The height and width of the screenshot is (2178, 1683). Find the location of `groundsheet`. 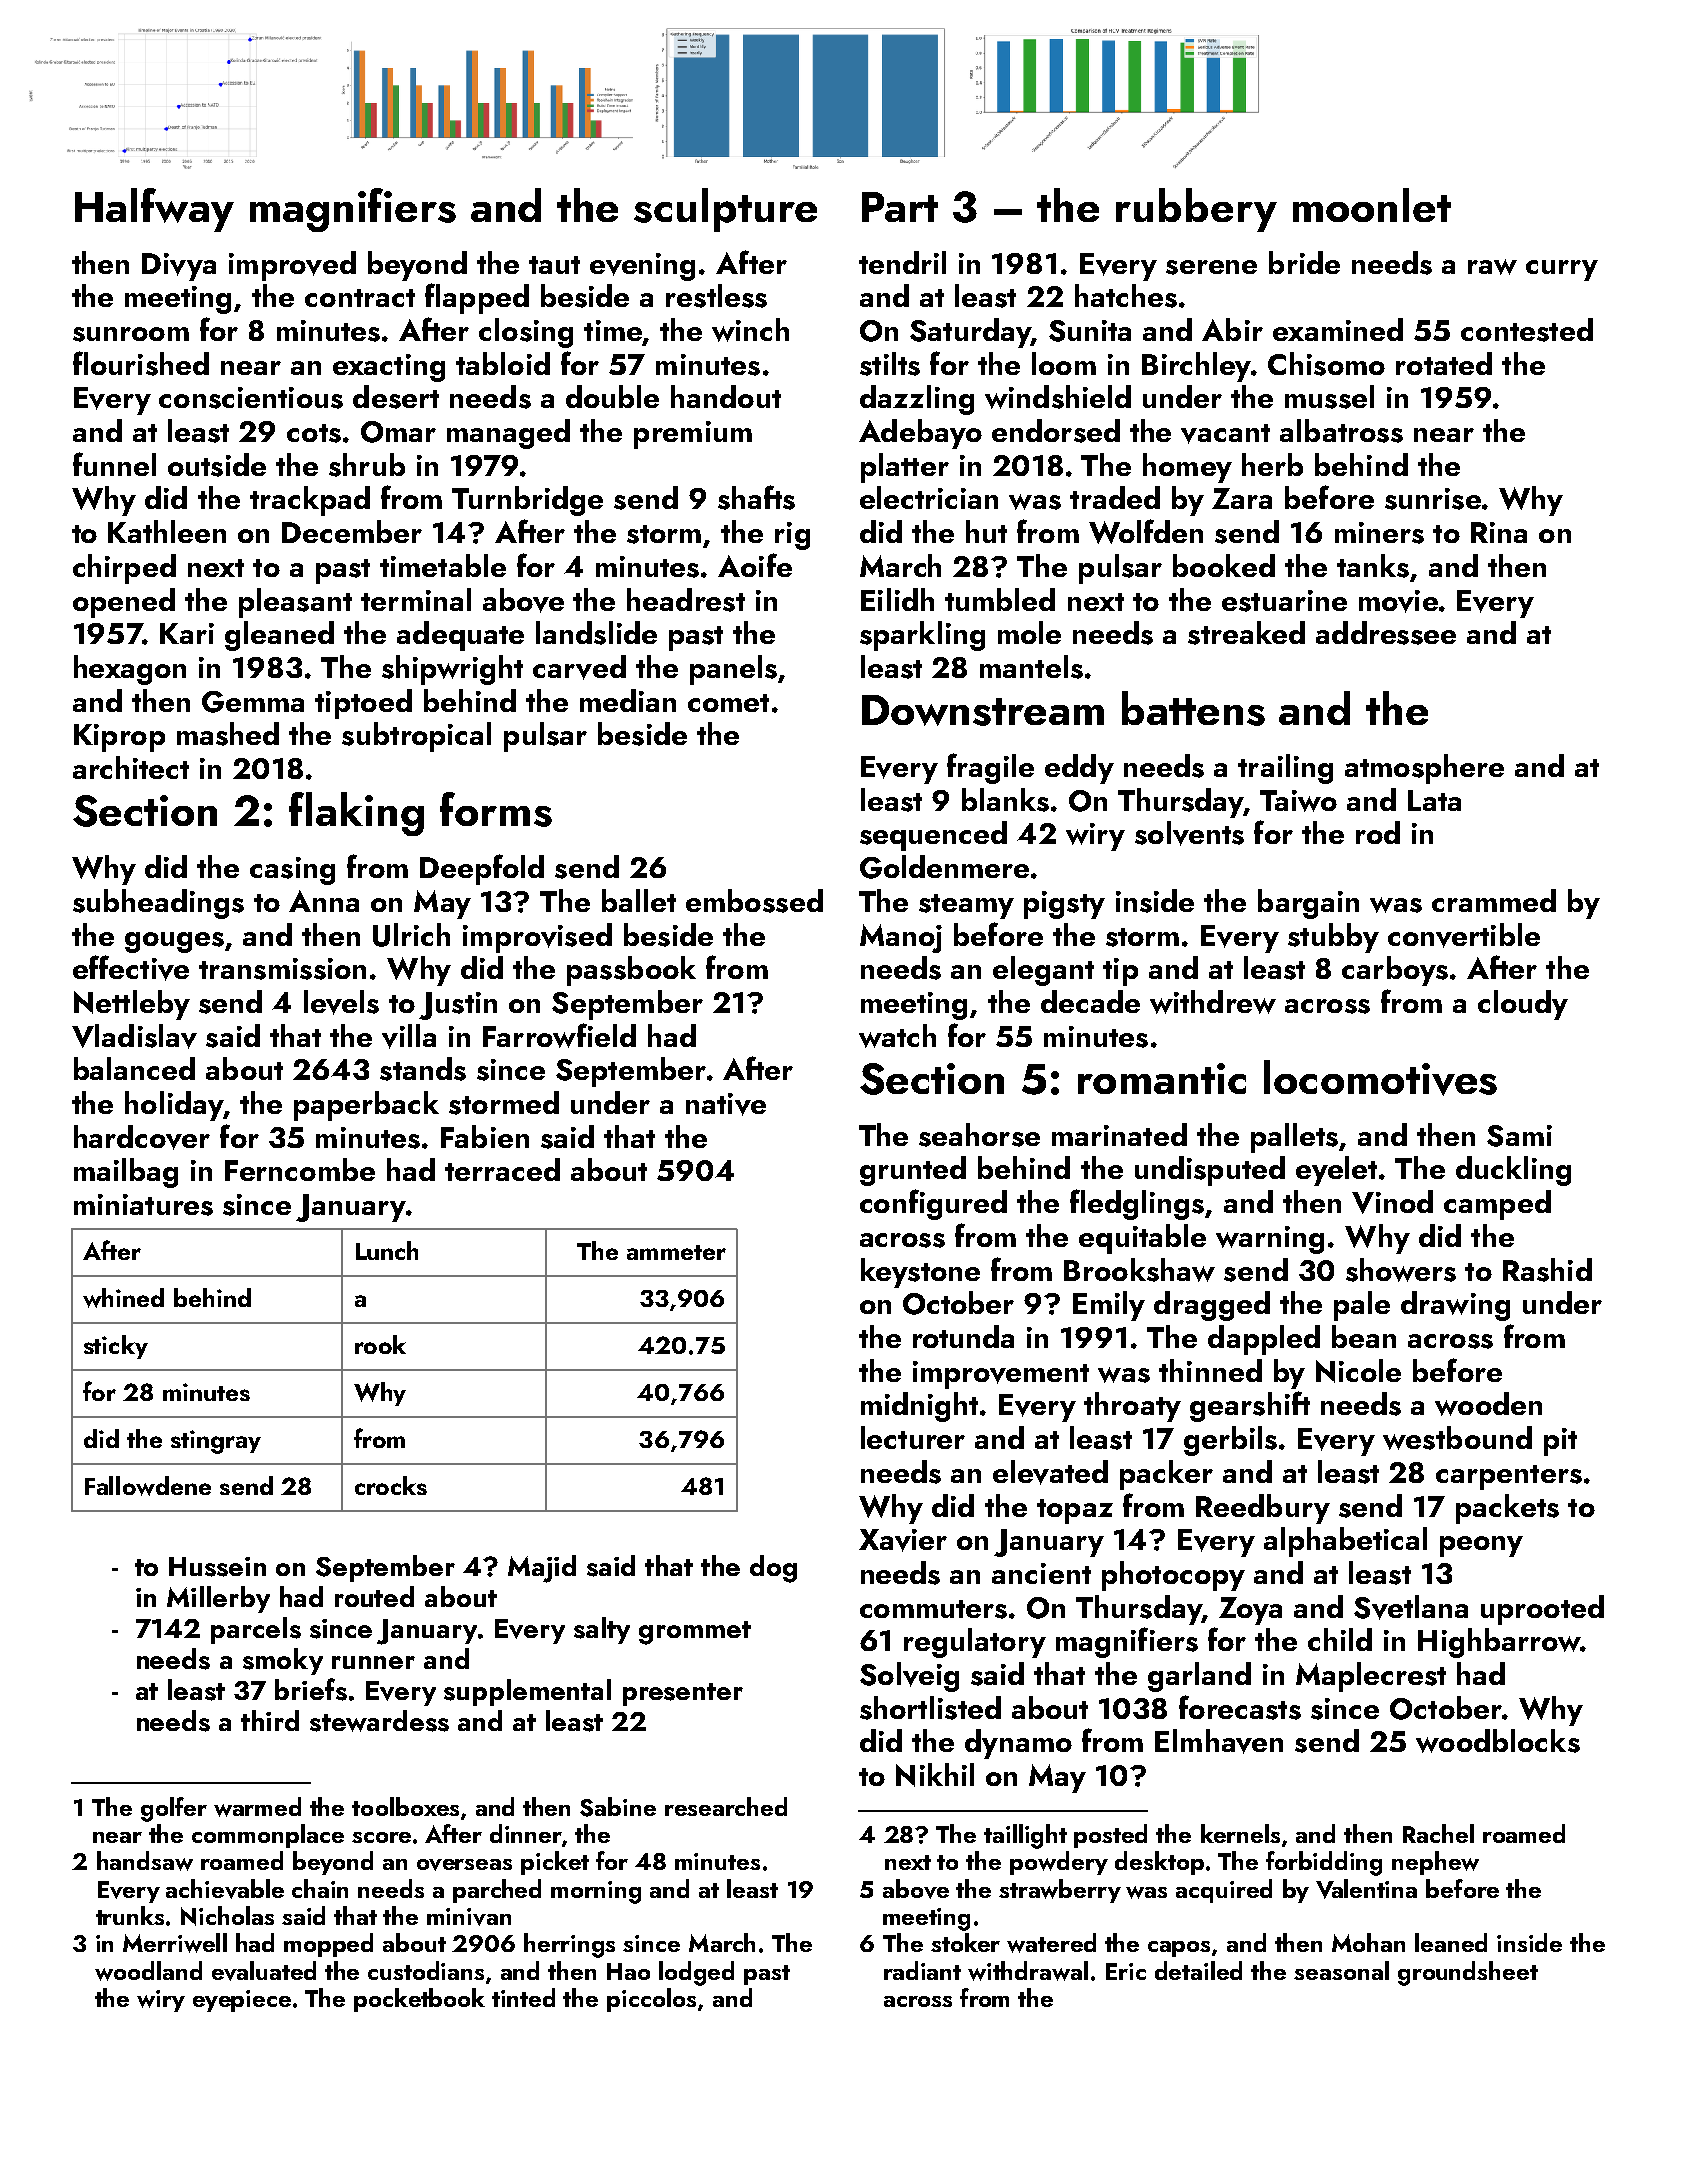

groundsheet is located at coordinates (1468, 1973).
